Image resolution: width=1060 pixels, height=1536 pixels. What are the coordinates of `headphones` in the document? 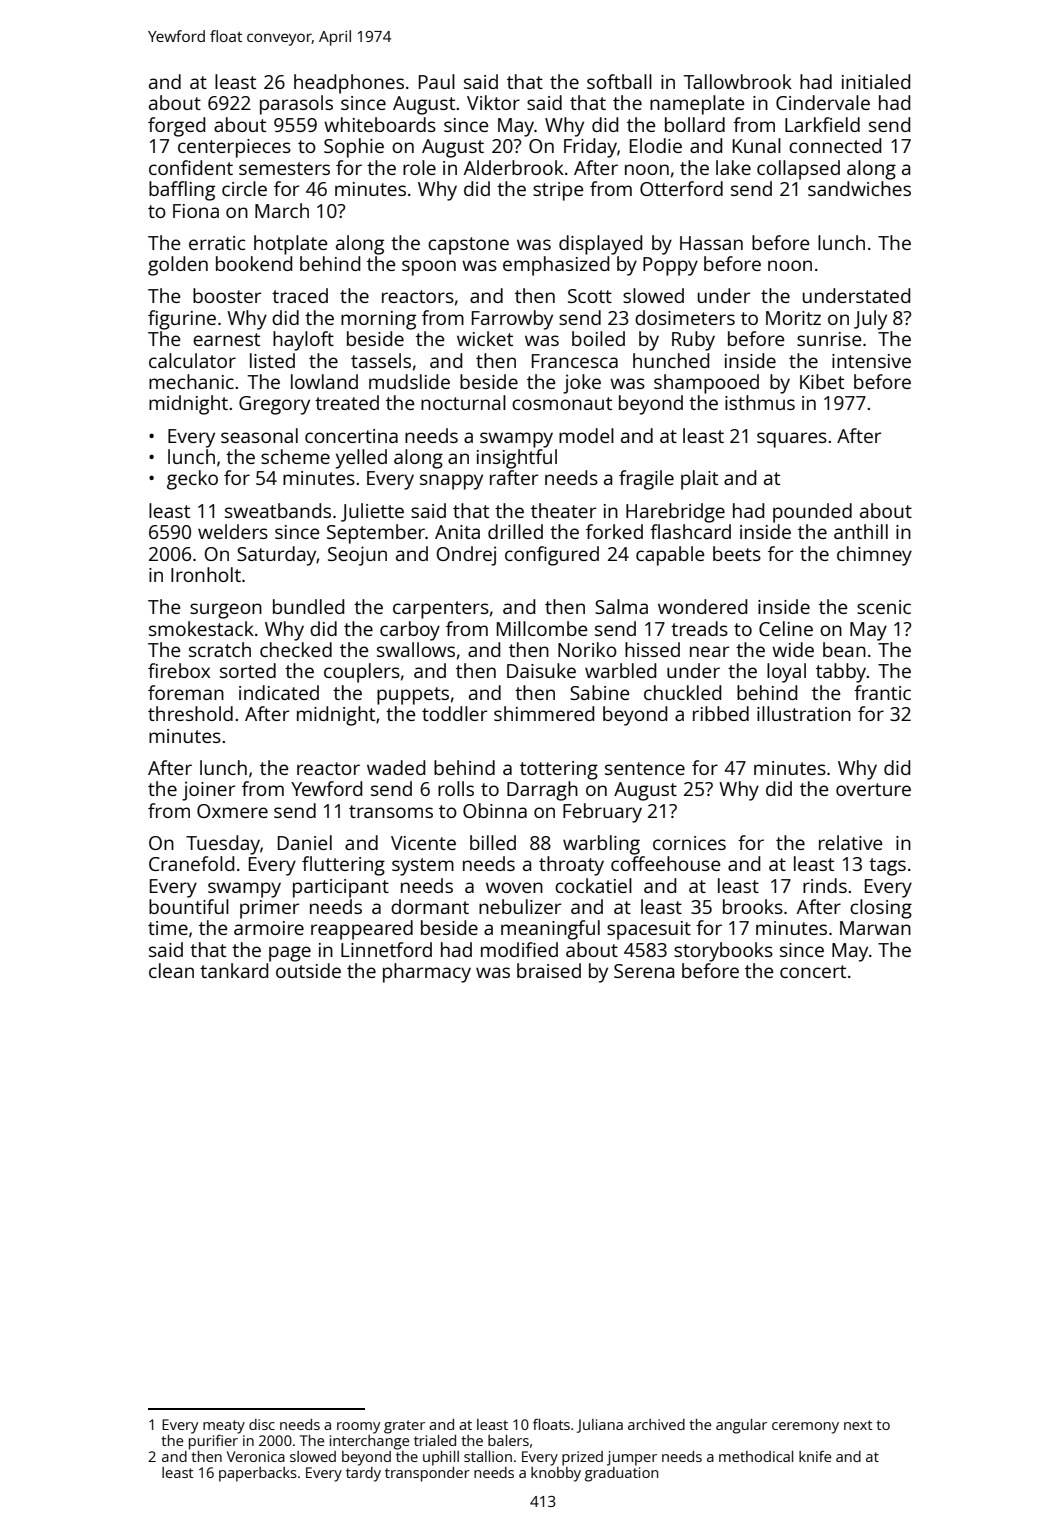 It's located at (349, 84).
